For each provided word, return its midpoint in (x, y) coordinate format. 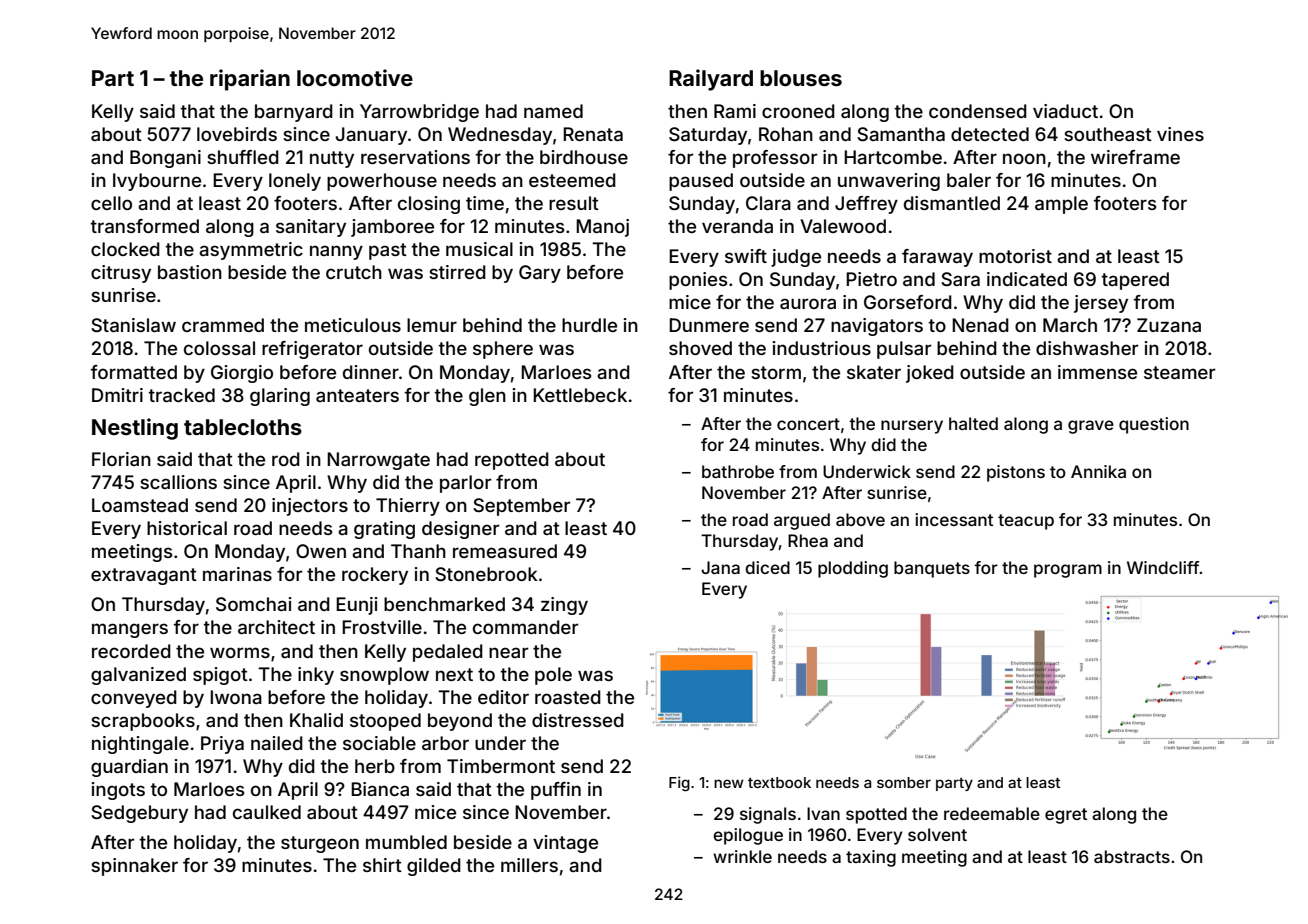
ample (1061, 205)
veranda (737, 226)
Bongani (165, 159)
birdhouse (584, 157)
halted (973, 423)
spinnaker (134, 867)
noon (1024, 158)
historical (187, 528)
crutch (354, 272)
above (860, 519)
